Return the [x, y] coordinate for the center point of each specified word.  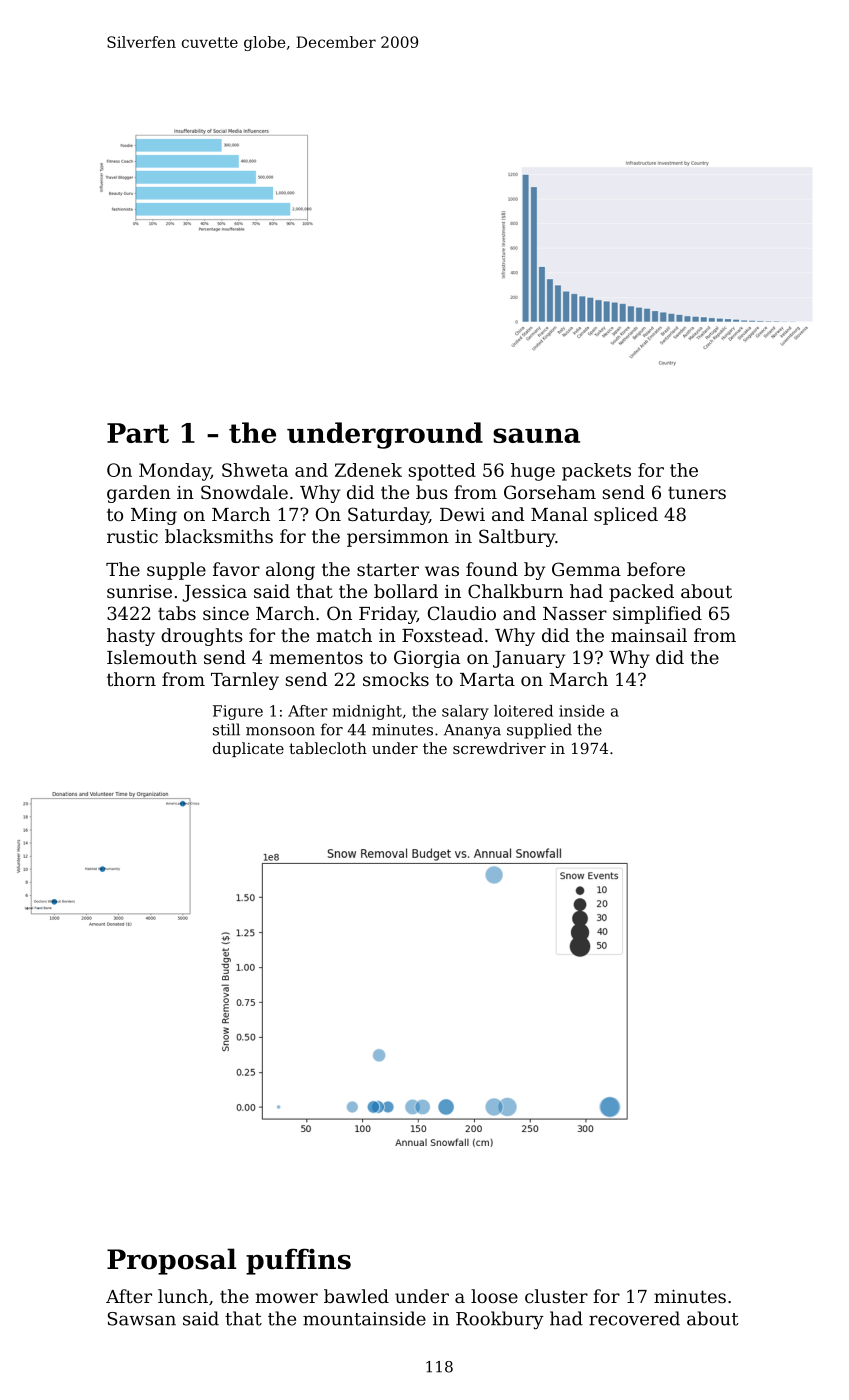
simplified [657, 615]
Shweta [255, 470]
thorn [131, 679]
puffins [298, 1261]
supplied [539, 731]
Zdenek [368, 470]
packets [596, 472]
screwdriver [499, 748]
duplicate [248, 749]
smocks [396, 679]
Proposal [171, 1261]
